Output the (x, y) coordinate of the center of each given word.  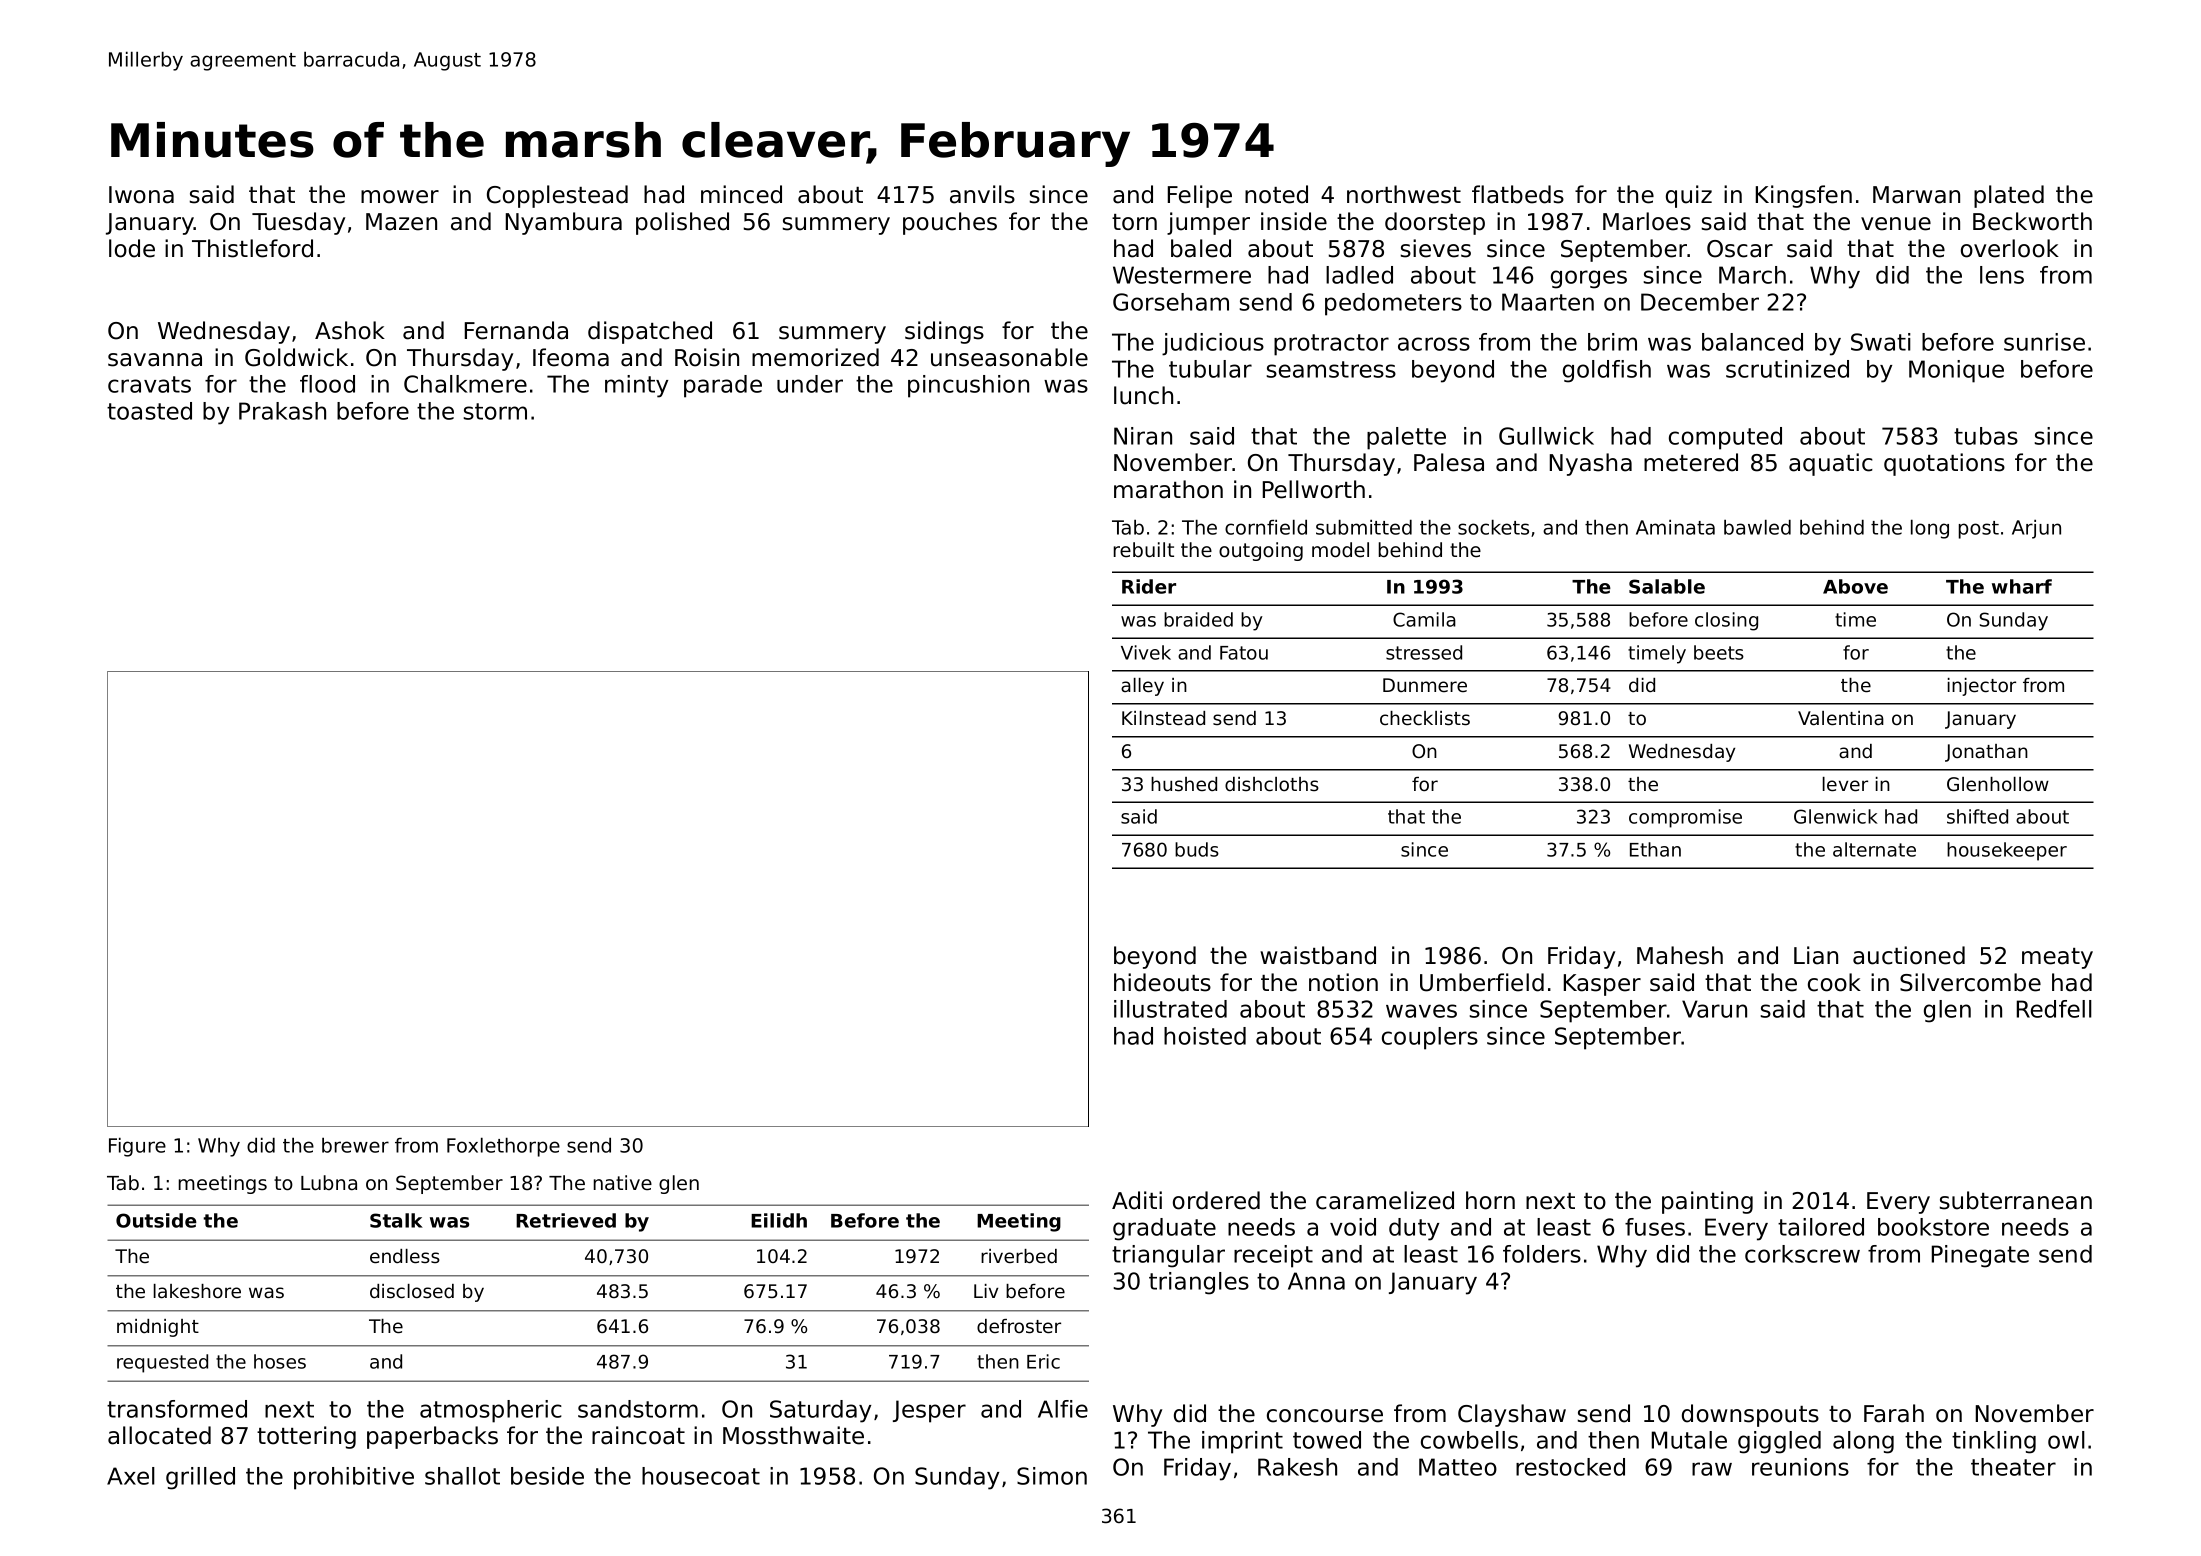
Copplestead (557, 196)
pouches (950, 223)
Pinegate (1980, 1256)
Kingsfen (1804, 196)
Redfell (2054, 1009)
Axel (131, 1476)
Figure (137, 1147)
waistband (1318, 955)
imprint (1242, 1442)
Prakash (282, 411)
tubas (1986, 436)
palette (1406, 438)
